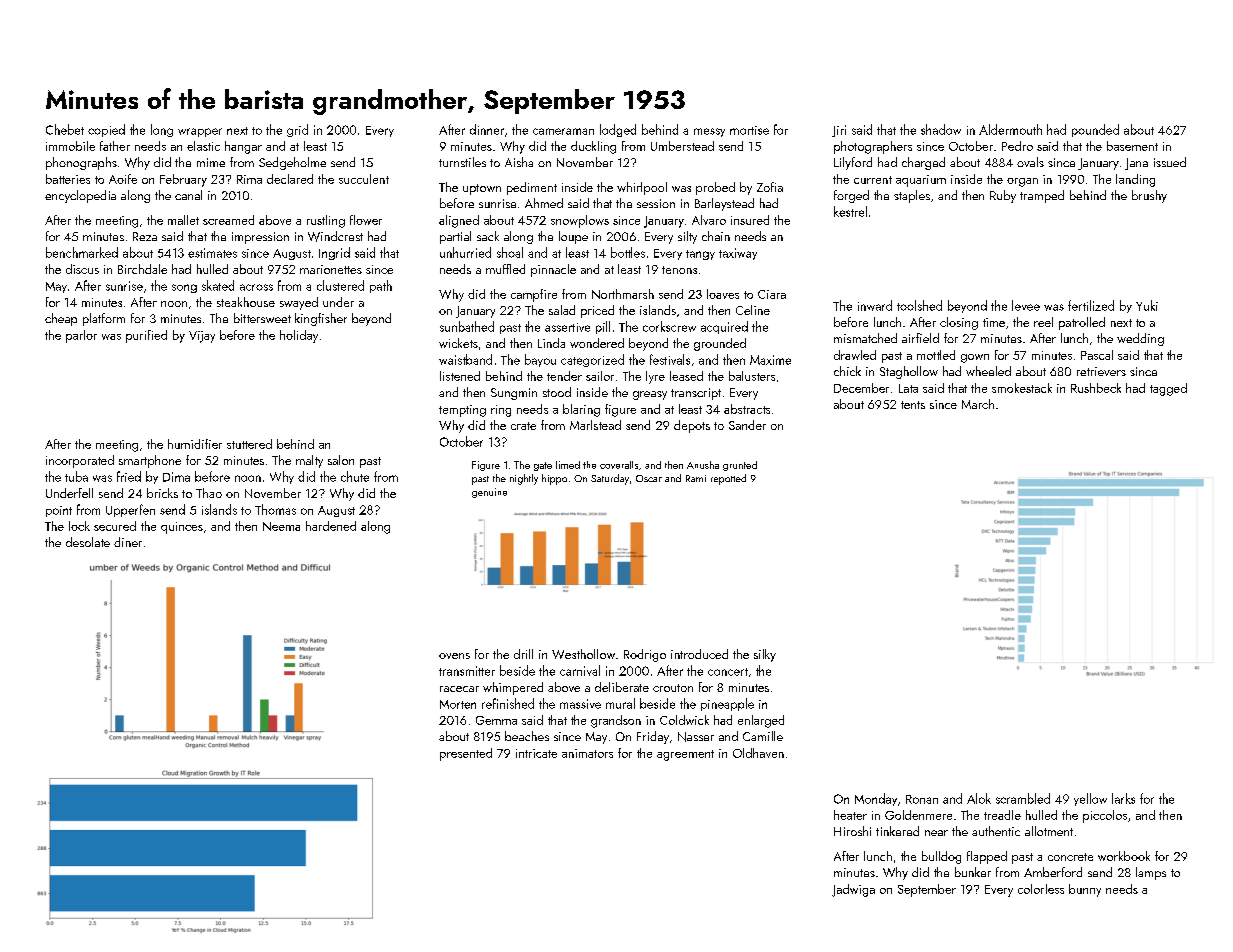 This image has height=952, width=1233. I want to click on enlarged, so click(761, 721).
